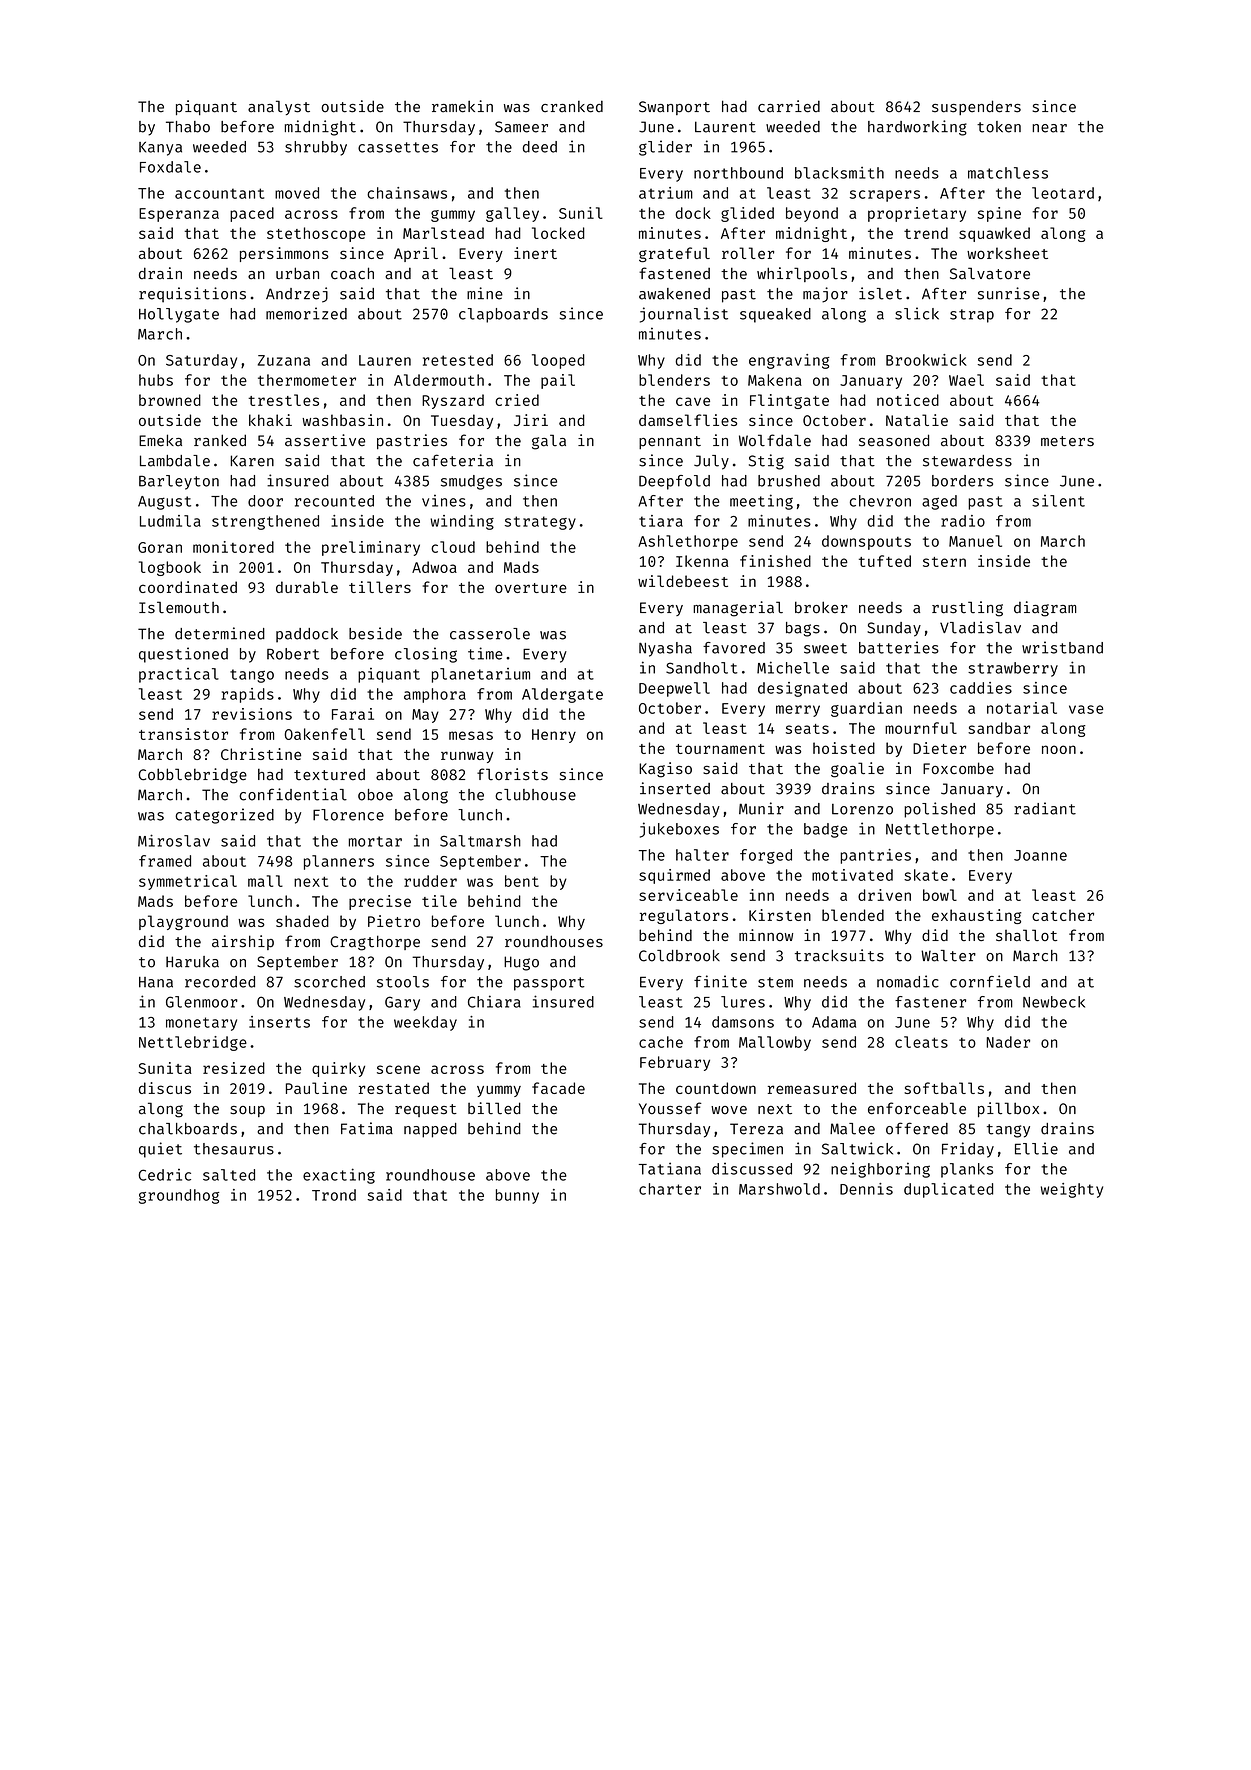  I want to click on Makena, so click(775, 380).
